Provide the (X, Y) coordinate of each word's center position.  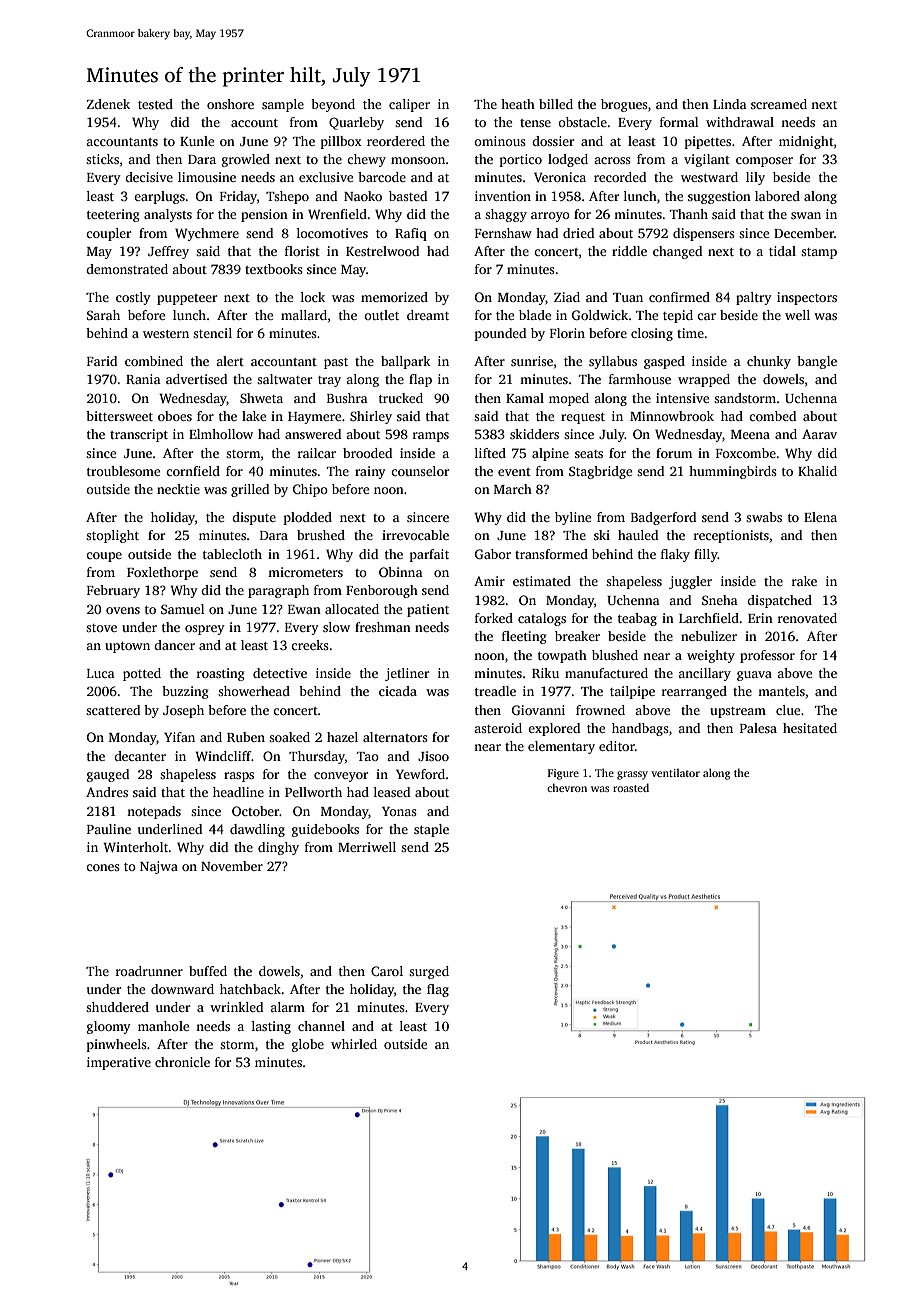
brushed (321, 535)
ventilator (675, 773)
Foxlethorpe (162, 573)
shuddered (117, 1007)
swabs (764, 517)
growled (246, 160)
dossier (553, 141)
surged (429, 972)
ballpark (406, 362)
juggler (690, 582)
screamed (779, 104)
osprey (205, 630)
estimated (542, 581)
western (166, 334)
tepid (678, 316)
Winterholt (136, 847)
